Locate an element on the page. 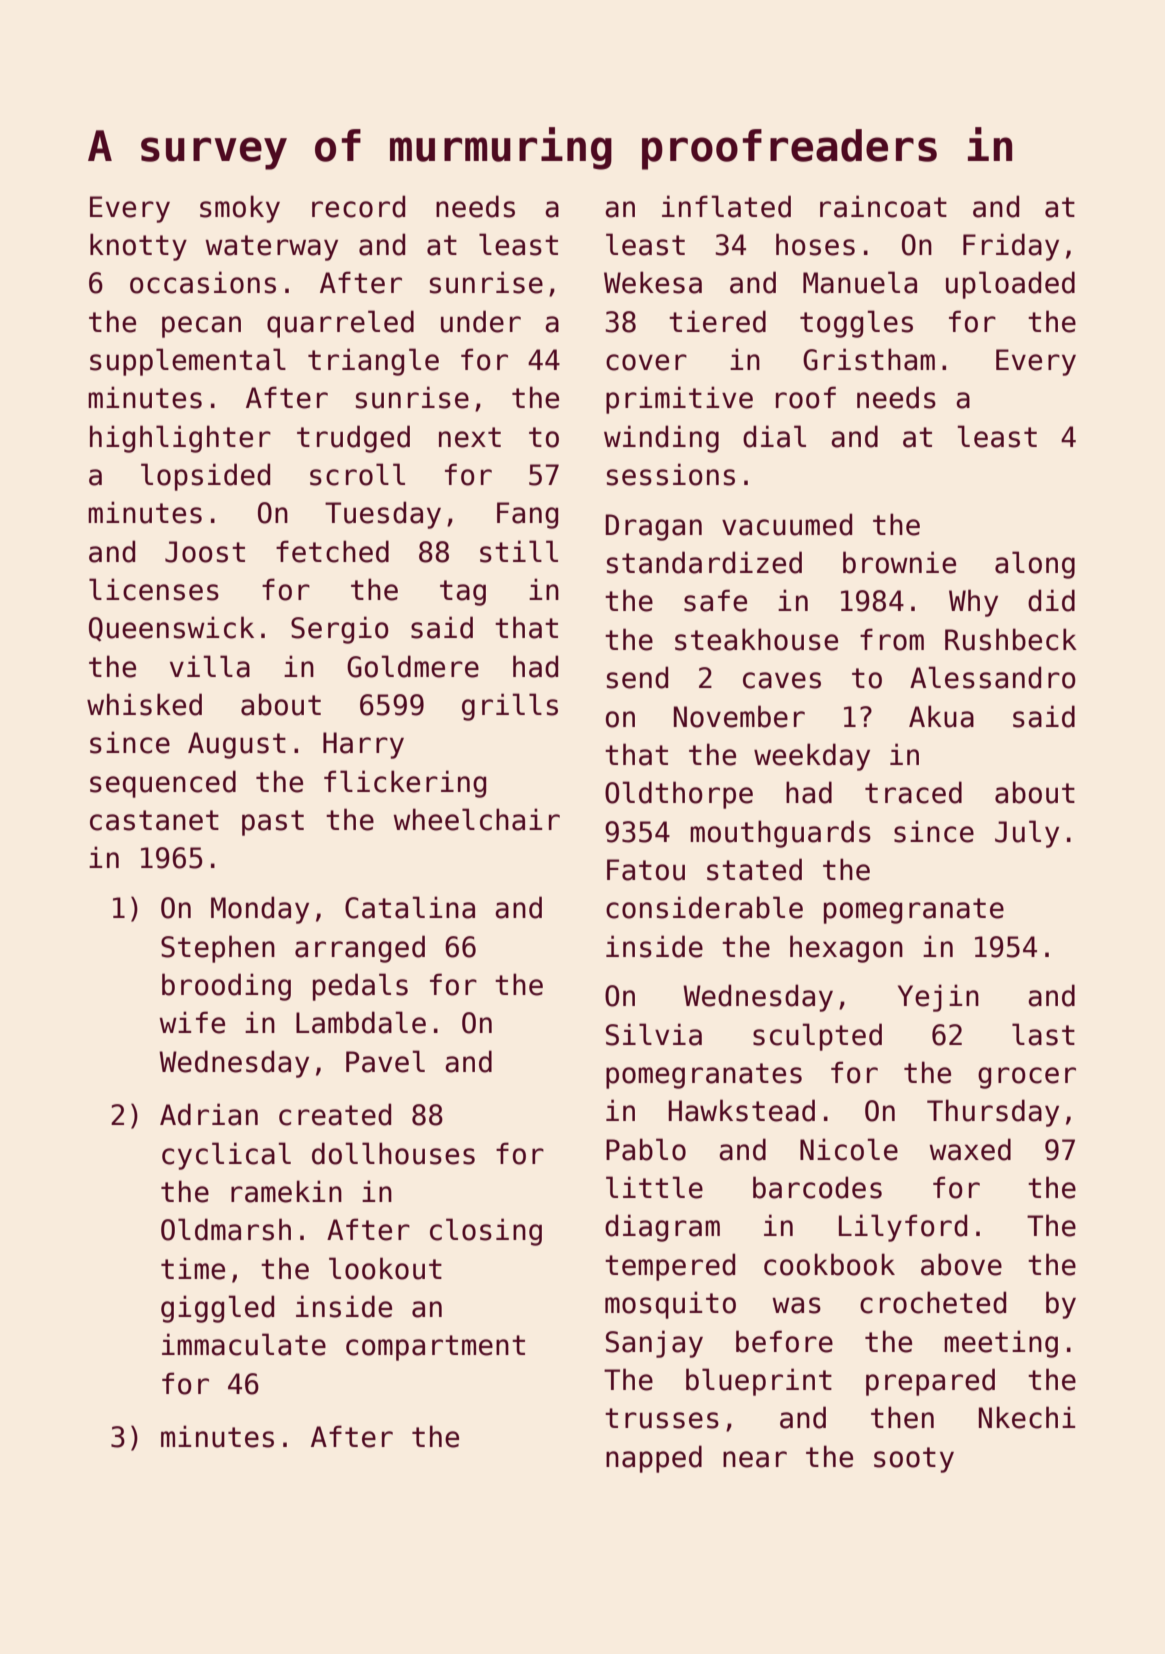 The image size is (1165, 1654). smoky is located at coordinates (240, 209).
